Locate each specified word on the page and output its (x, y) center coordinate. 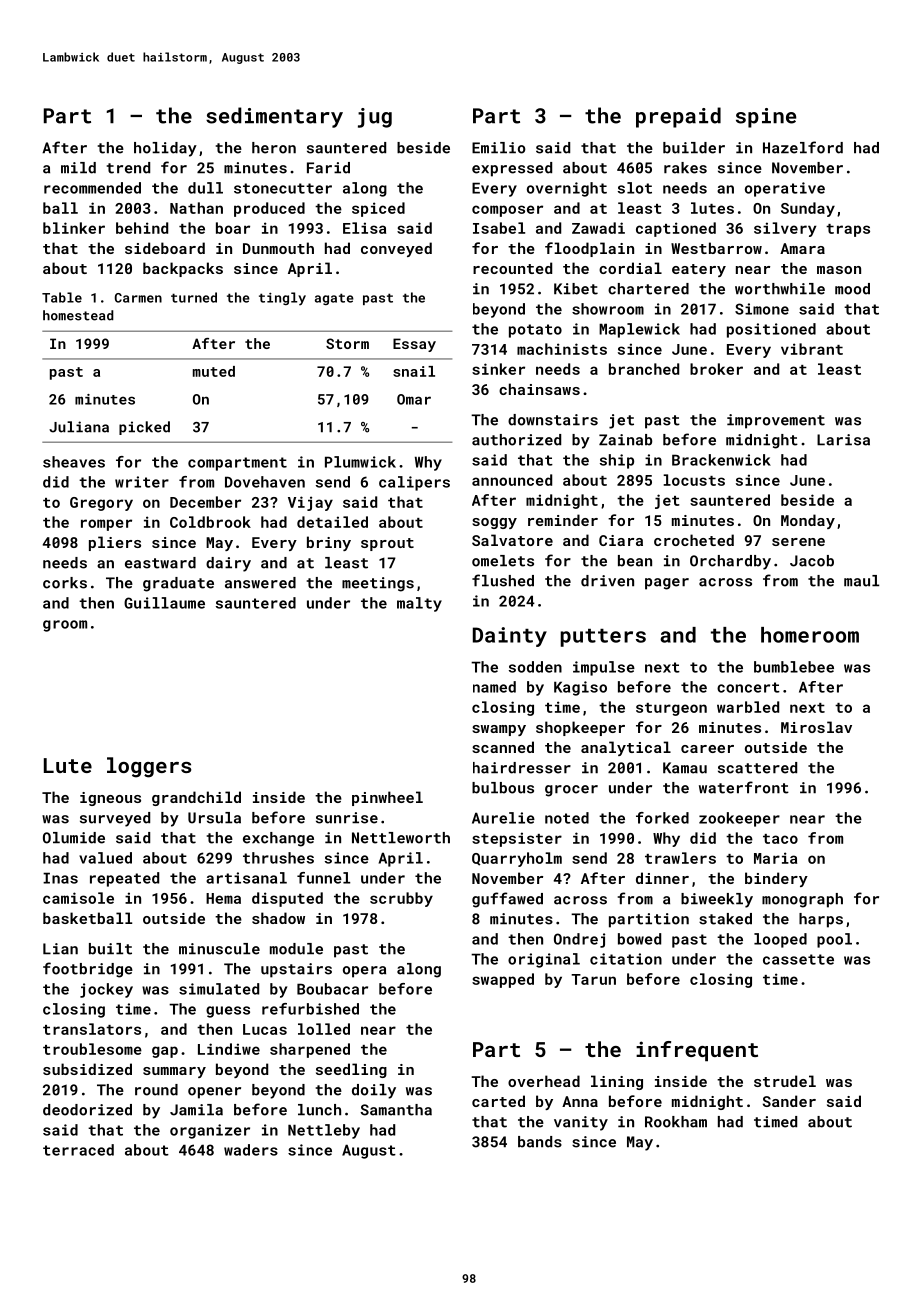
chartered (648, 289)
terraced (78, 1150)
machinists (562, 349)
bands (540, 1142)
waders (251, 1150)
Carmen (138, 298)
